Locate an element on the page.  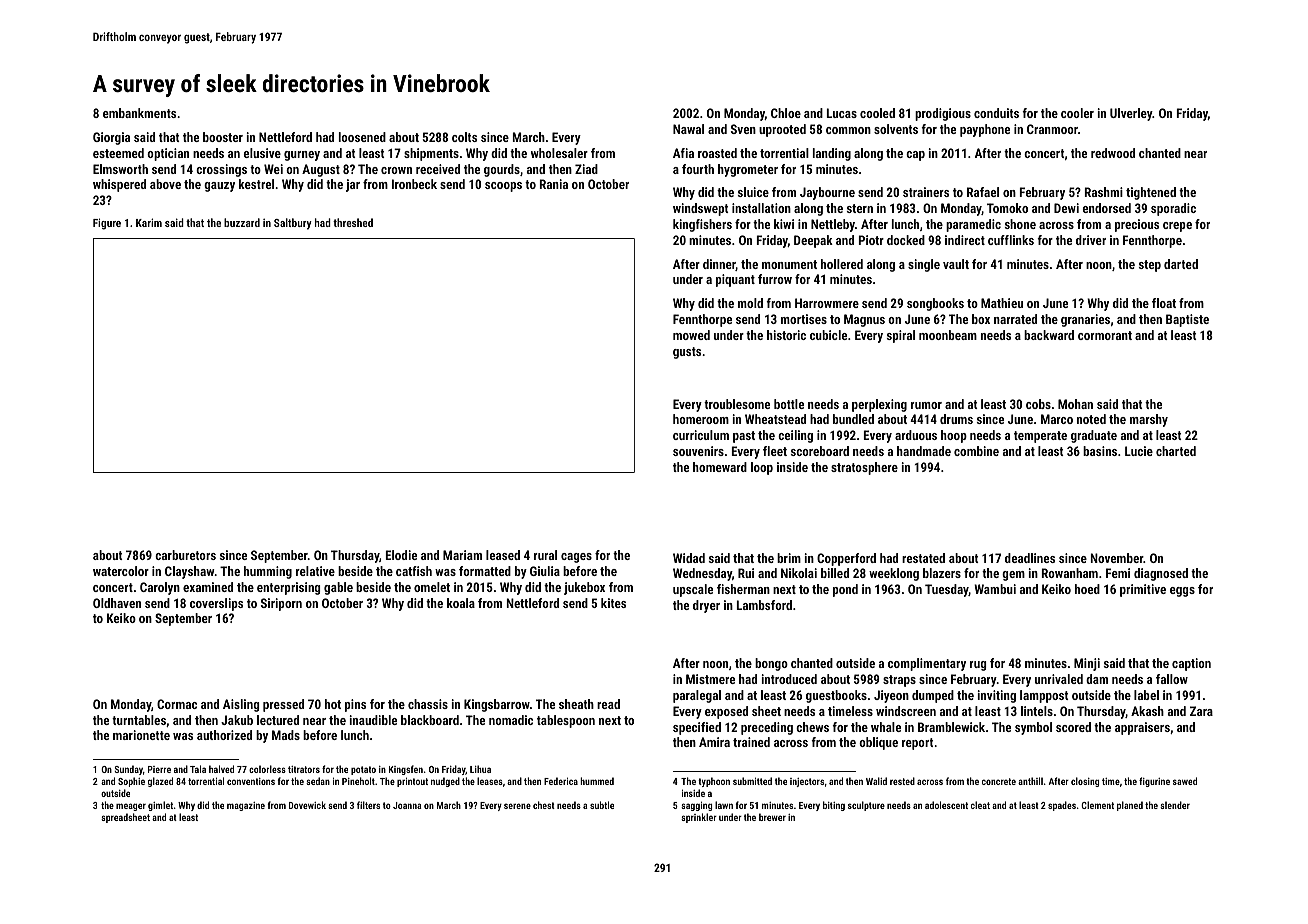
Amira is located at coordinates (714, 742).
